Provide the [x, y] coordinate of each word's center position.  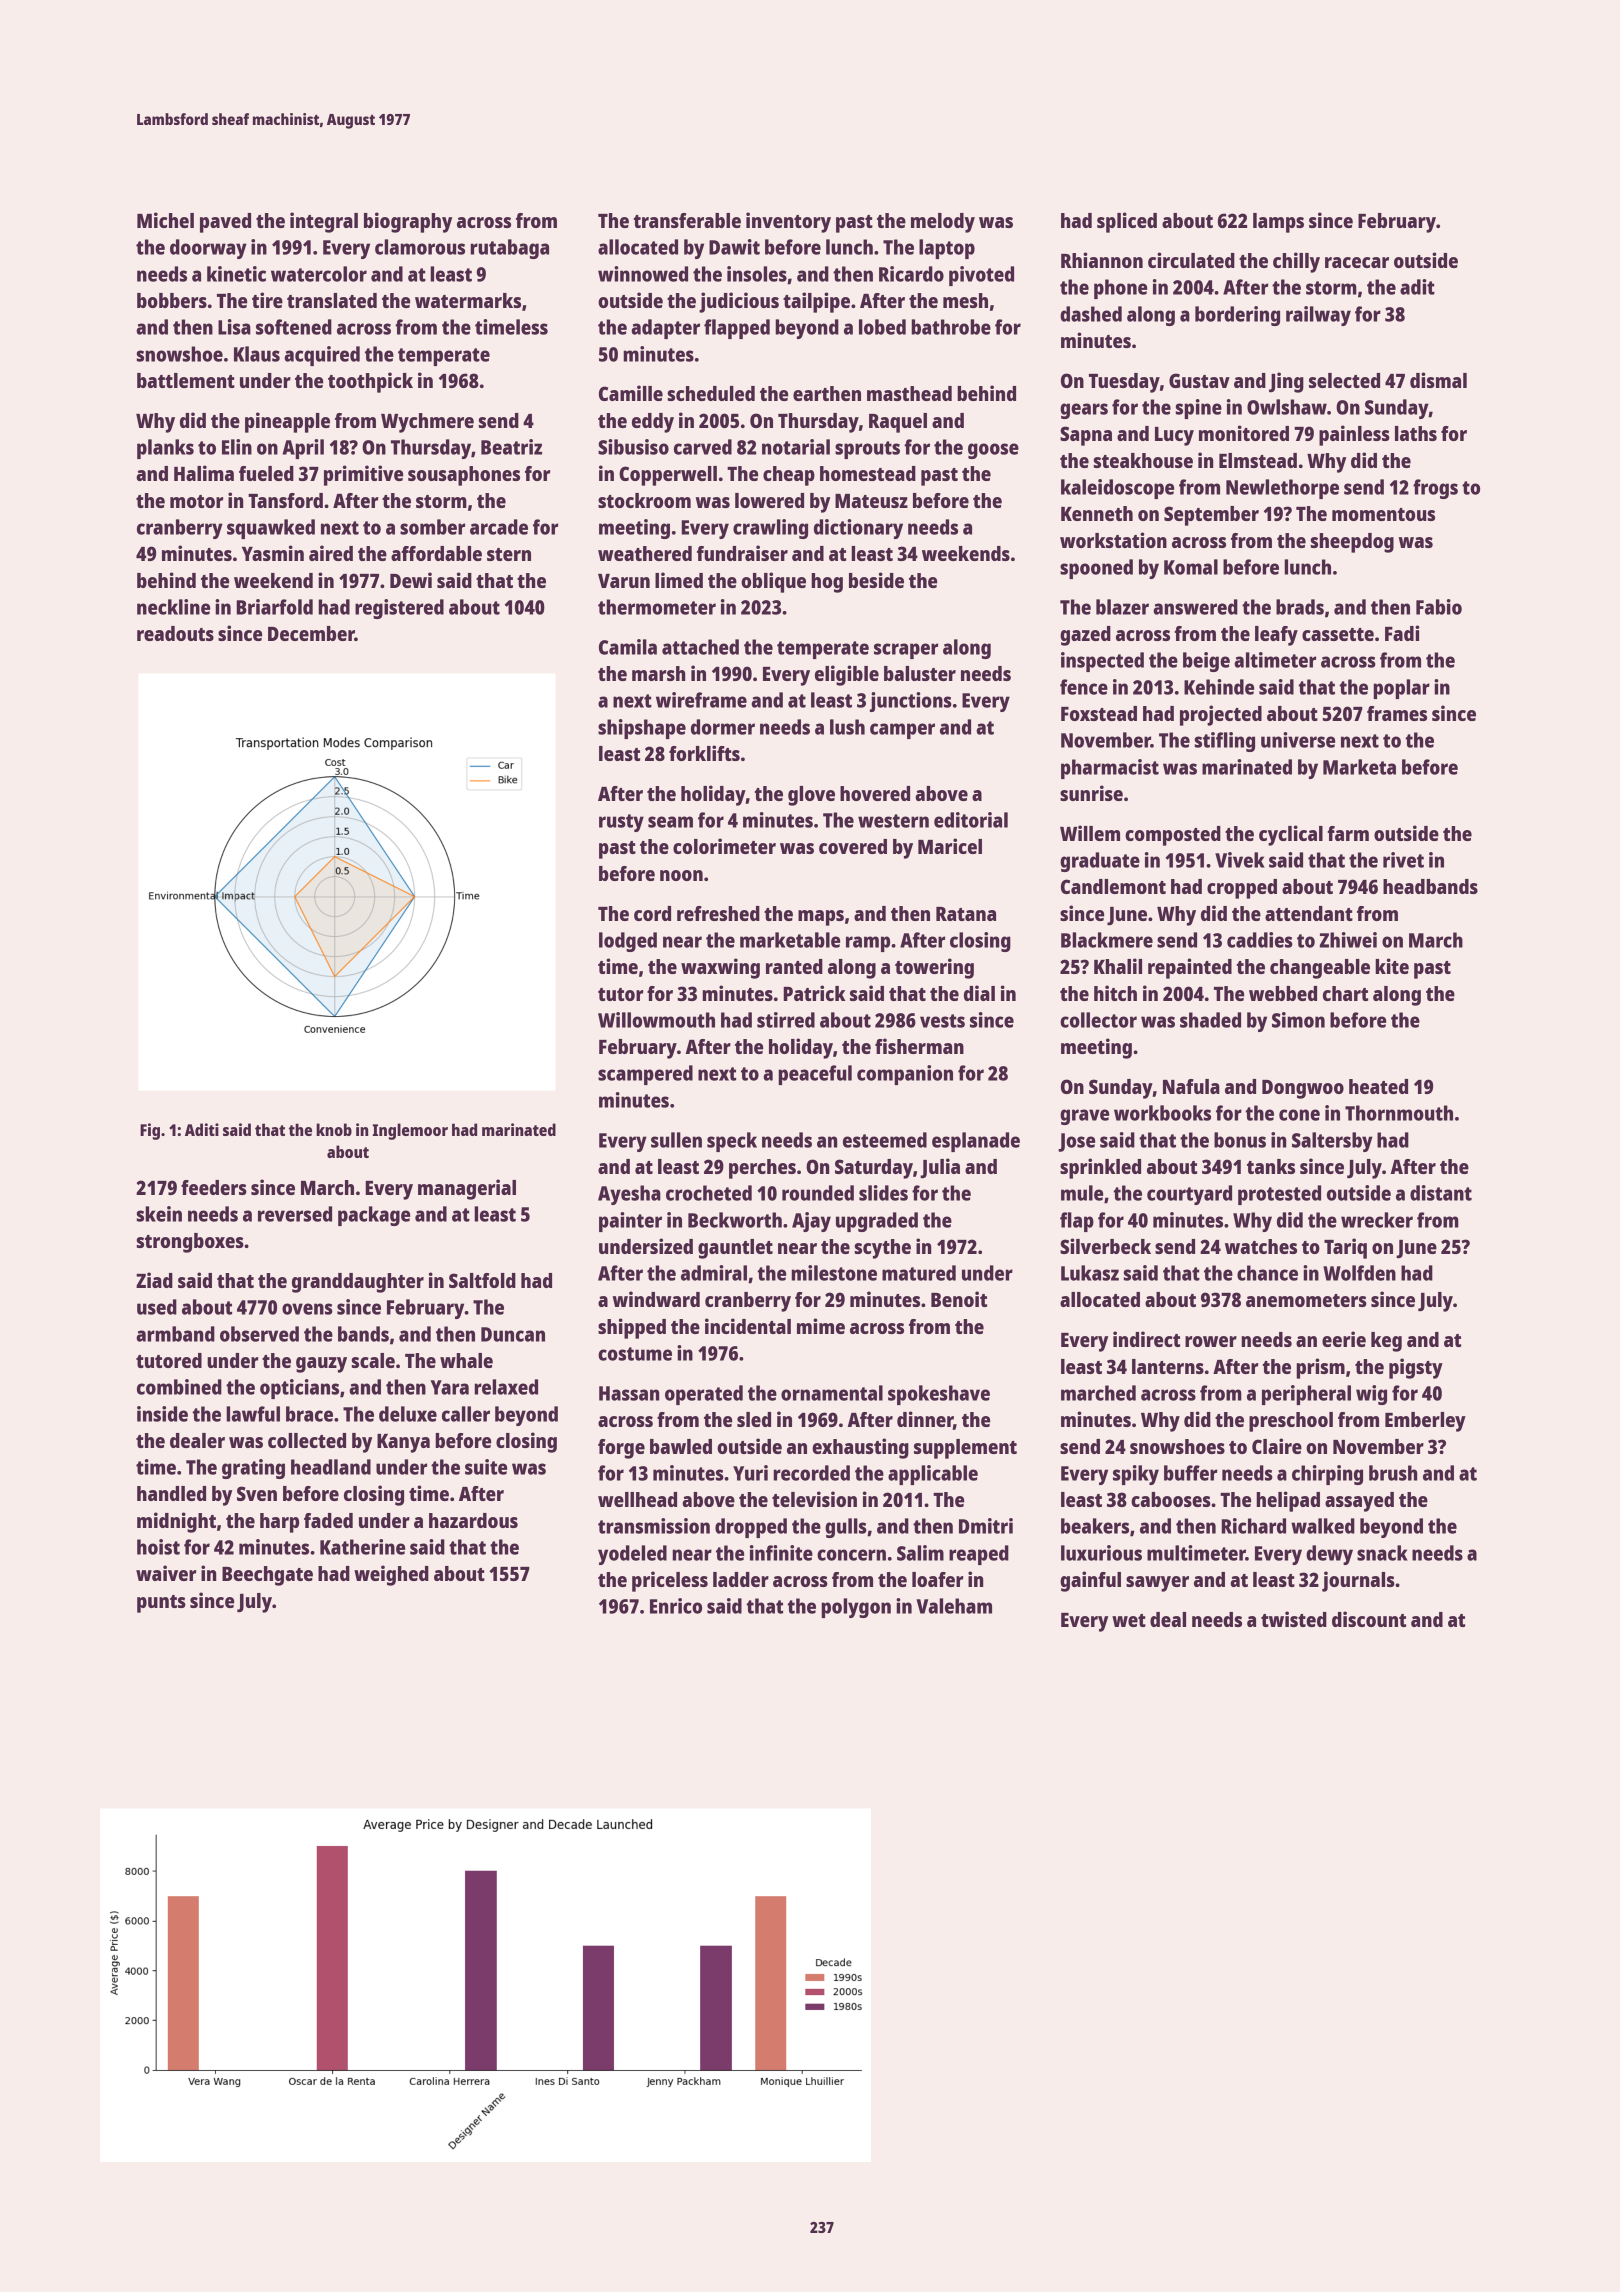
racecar [1357, 262]
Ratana [966, 914]
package [374, 1216]
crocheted [709, 1193]
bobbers [172, 300]
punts [161, 1604]
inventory [788, 222]
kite [1392, 966]
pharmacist [1110, 769]
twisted [1294, 1619]
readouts [175, 633]
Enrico [676, 1606]
